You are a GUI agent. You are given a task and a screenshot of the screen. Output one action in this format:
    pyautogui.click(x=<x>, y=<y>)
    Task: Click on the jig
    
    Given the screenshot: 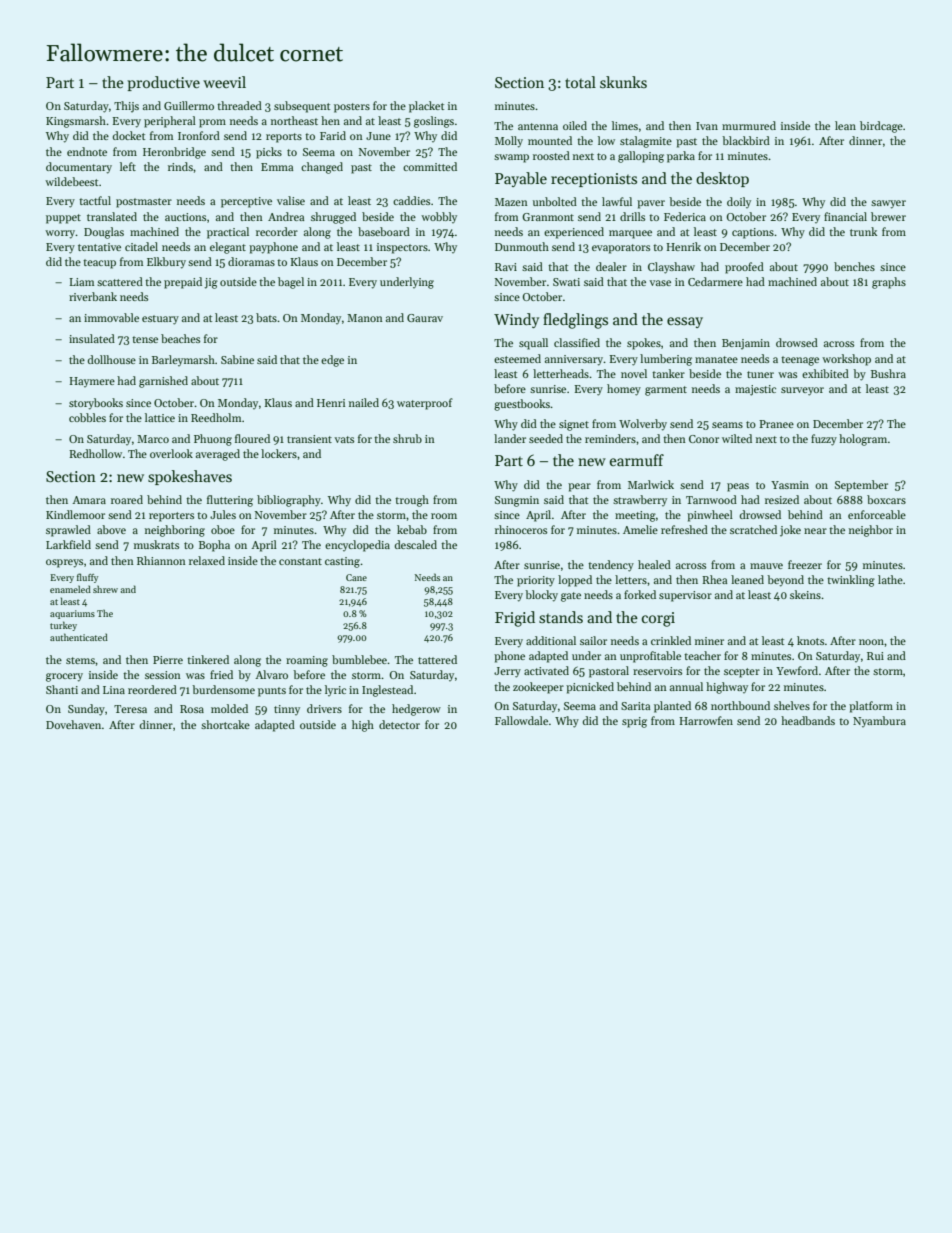 What is the action you would take?
    pyautogui.click(x=211, y=283)
